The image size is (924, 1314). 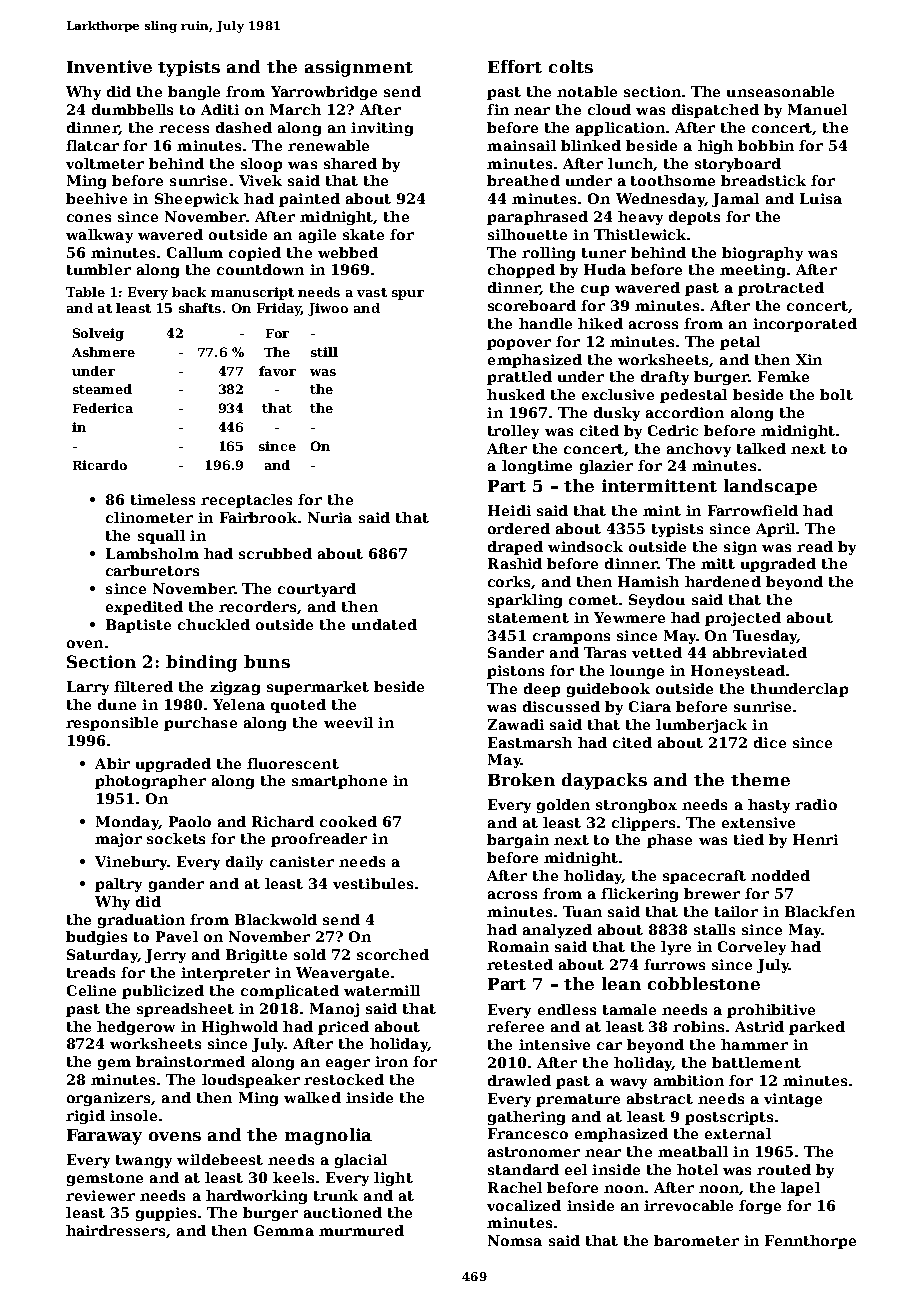 I want to click on breathed, so click(x=523, y=180).
